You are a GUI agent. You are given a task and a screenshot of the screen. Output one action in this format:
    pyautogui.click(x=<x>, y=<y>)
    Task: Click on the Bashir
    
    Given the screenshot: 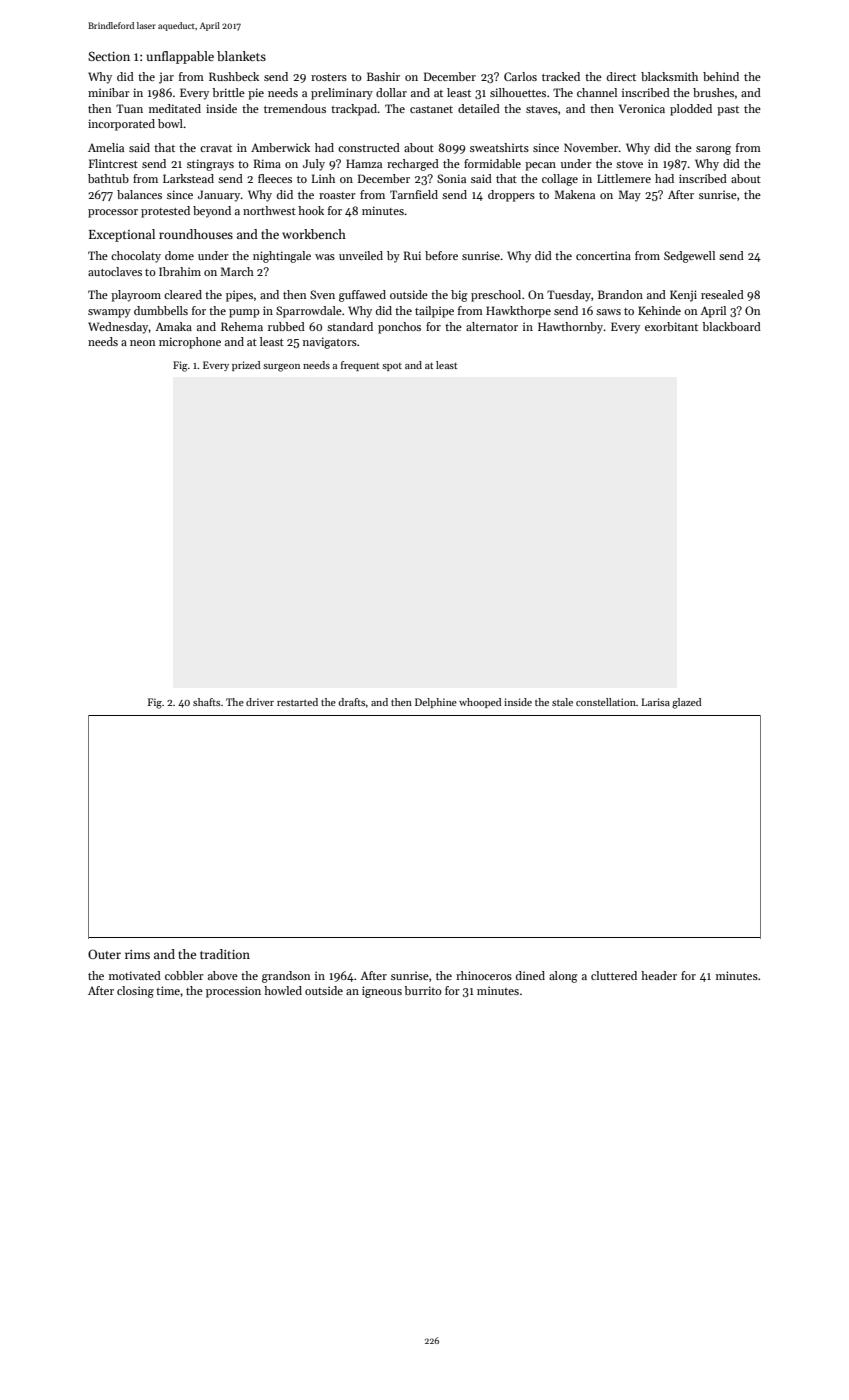 What is the action you would take?
    pyautogui.click(x=383, y=76)
